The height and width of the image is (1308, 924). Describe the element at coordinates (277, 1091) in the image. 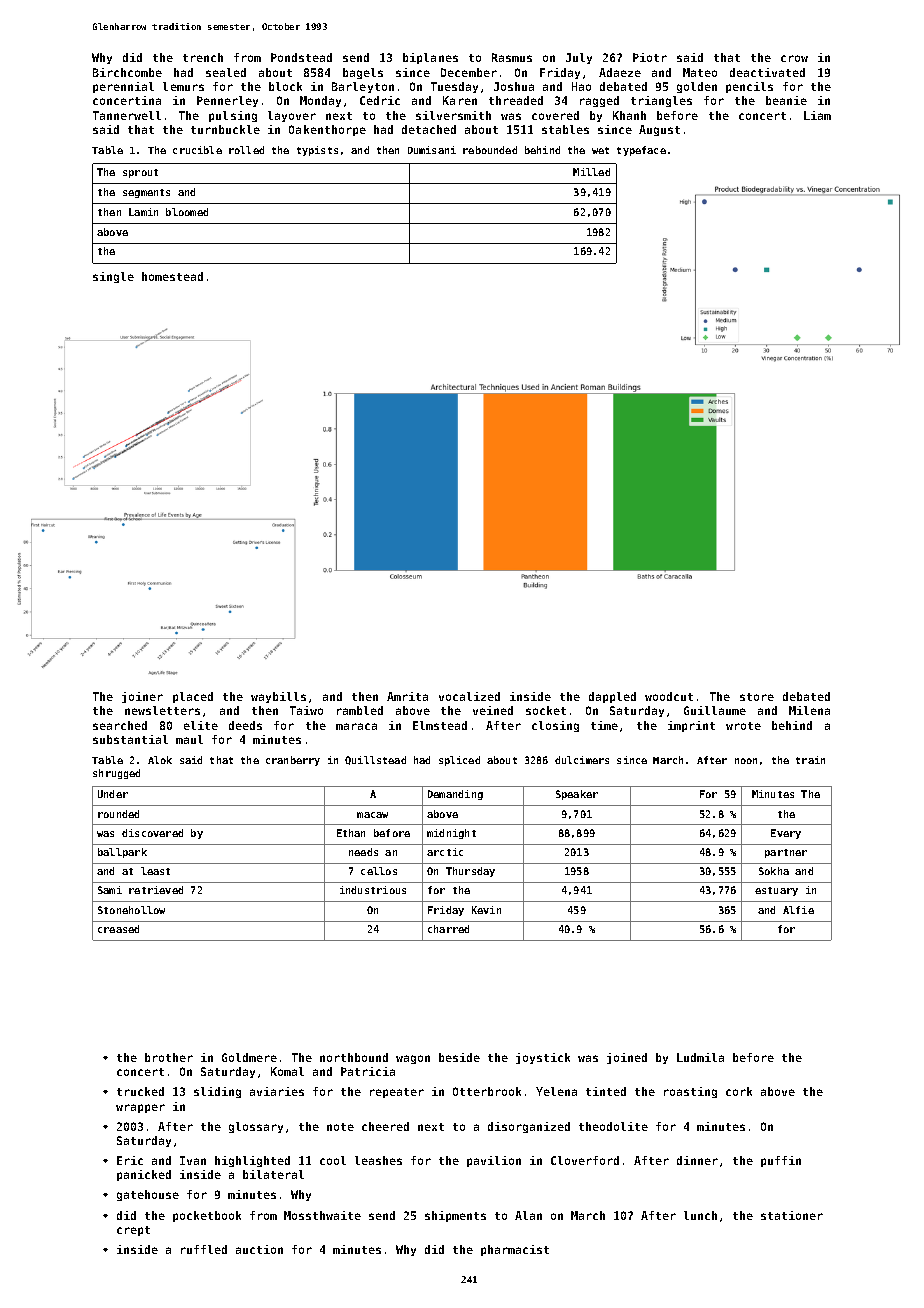

I see `aviaries` at that location.
